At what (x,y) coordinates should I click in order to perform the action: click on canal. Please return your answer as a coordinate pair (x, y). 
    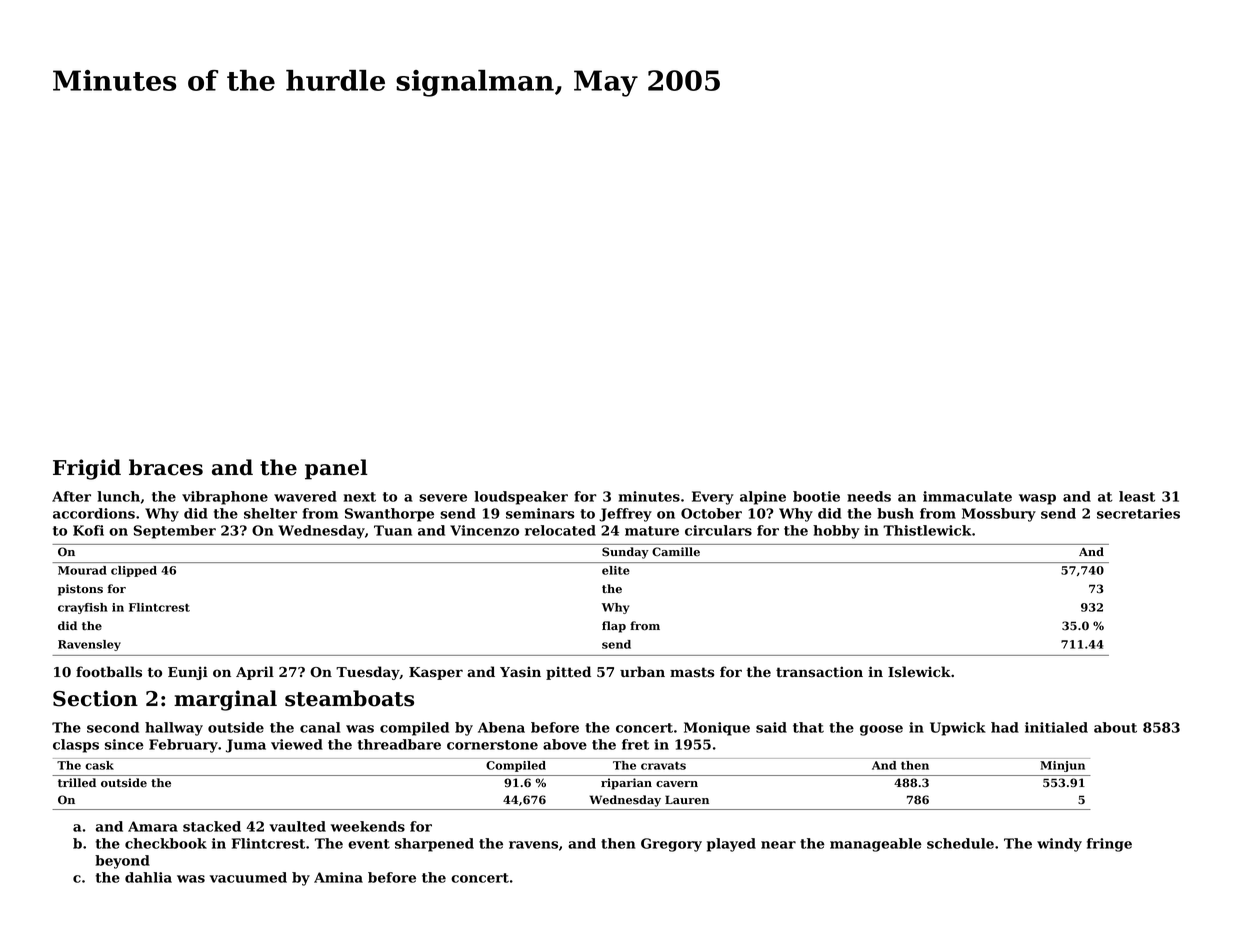
    Looking at the image, I should click on (320, 727).
